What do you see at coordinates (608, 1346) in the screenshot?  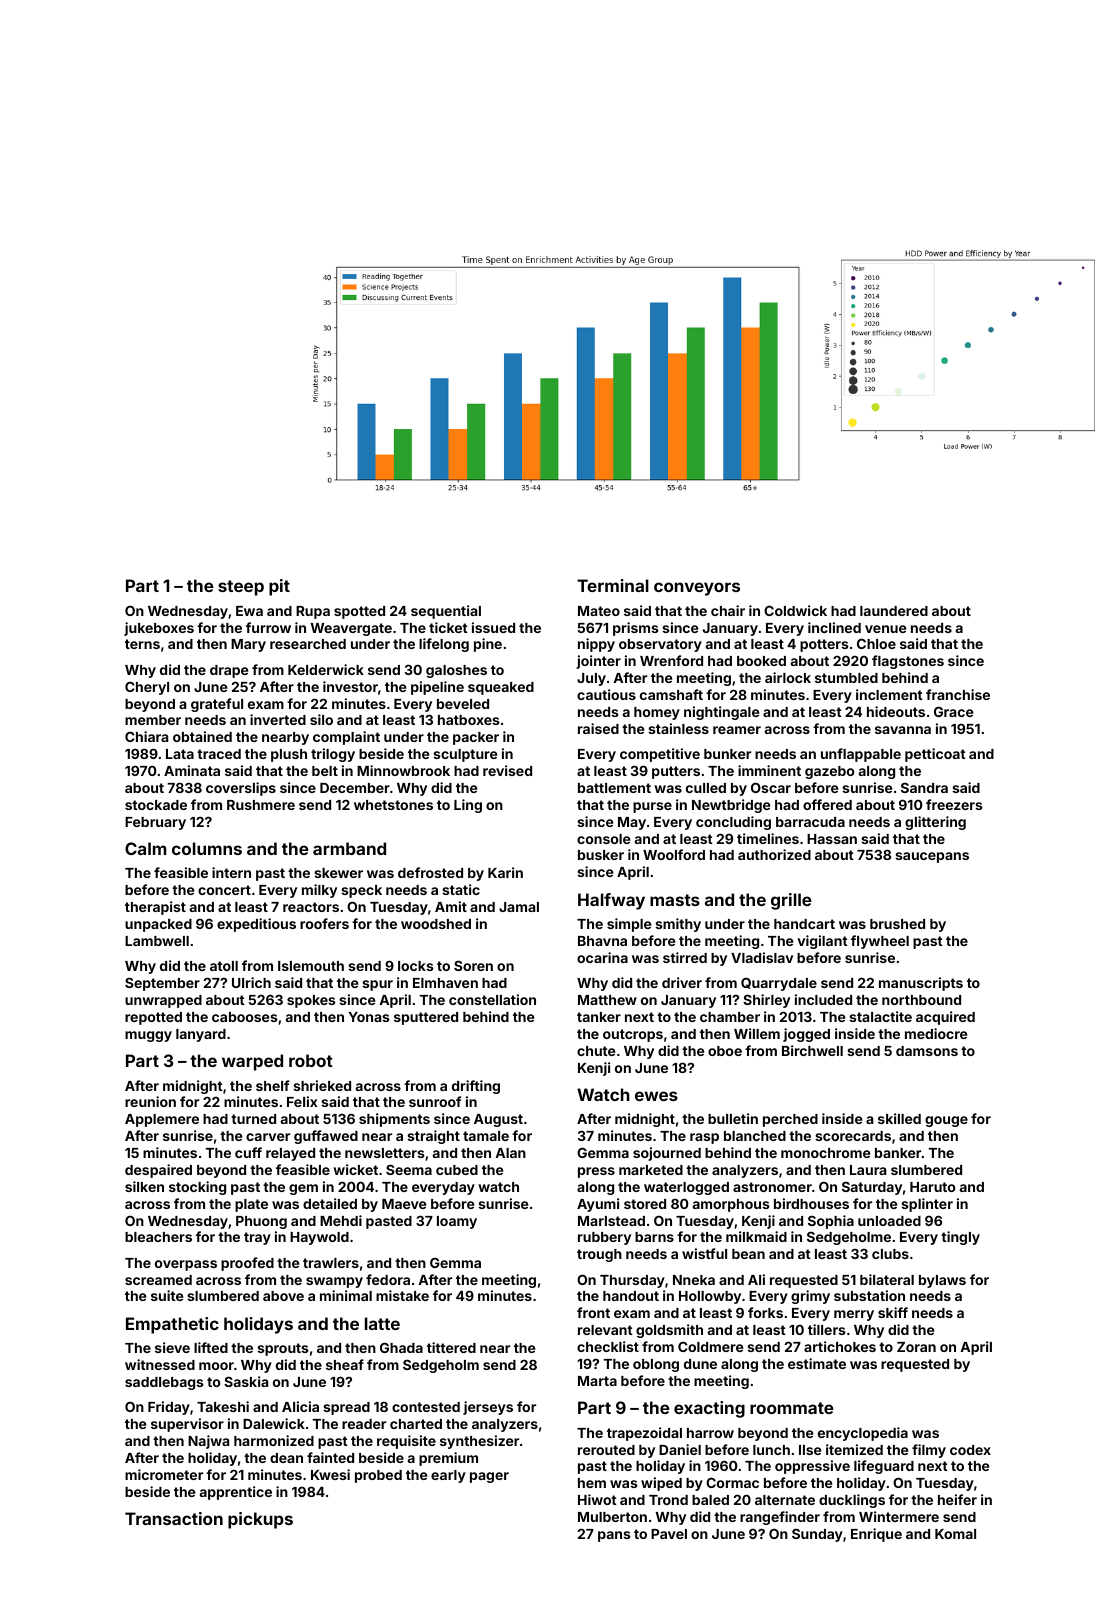 I see `checklist` at bounding box center [608, 1346].
